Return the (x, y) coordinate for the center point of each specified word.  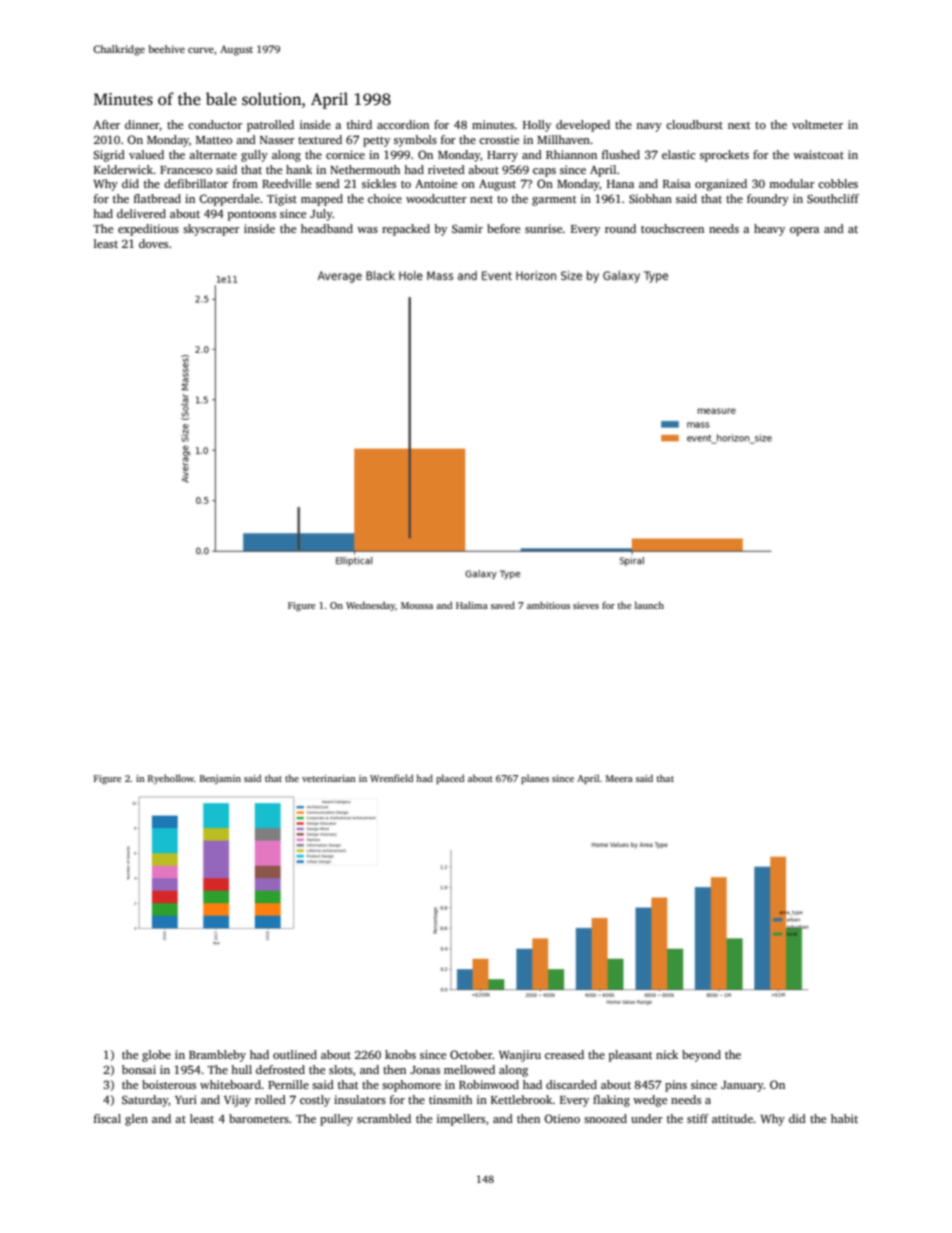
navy (649, 127)
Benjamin (220, 779)
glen (136, 1120)
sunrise (543, 228)
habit (844, 1118)
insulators (360, 1099)
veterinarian (329, 778)
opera (804, 231)
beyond (701, 1056)
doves (153, 243)
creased (564, 1054)
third (359, 124)
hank (299, 169)
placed (450, 779)
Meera (619, 778)
